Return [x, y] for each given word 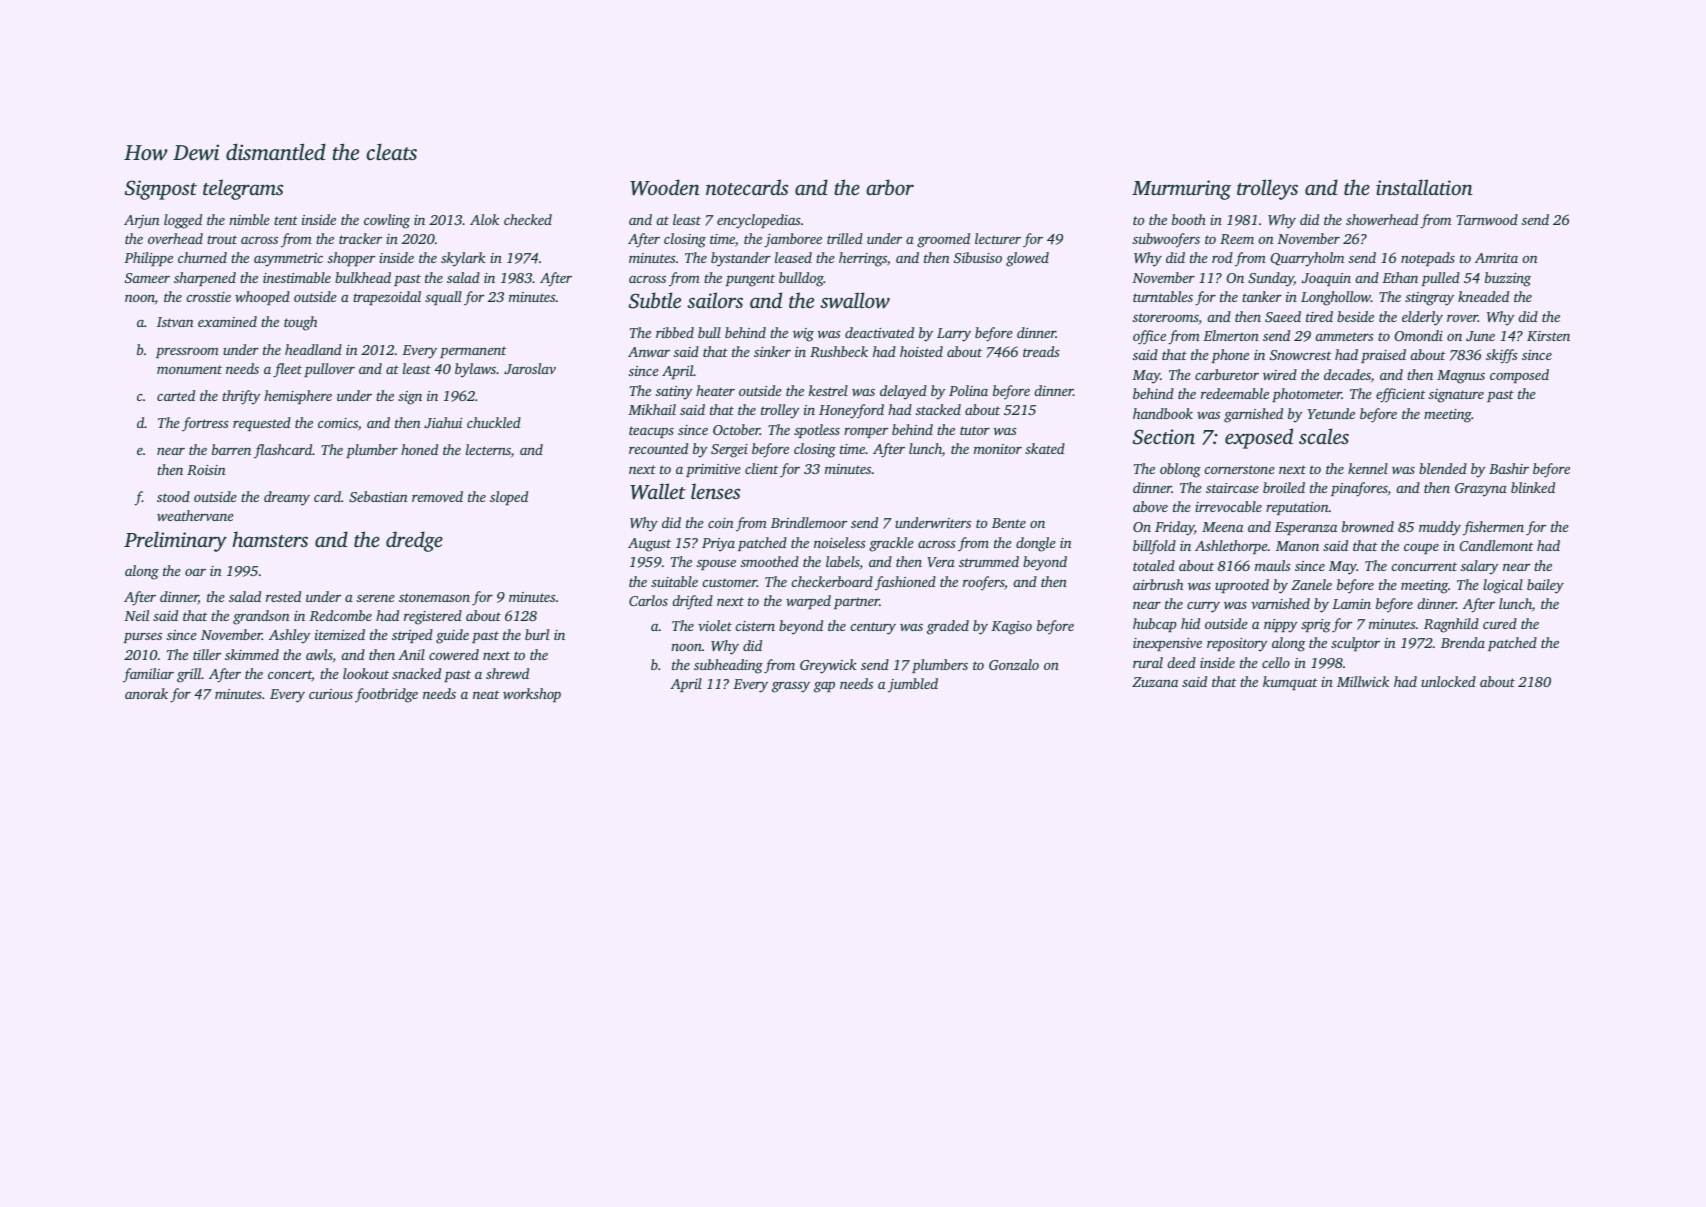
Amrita [1496, 258]
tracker [360, 238]
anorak [146, 693]
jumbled [913, 685]
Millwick [1363, 681]
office [1149, 337]
